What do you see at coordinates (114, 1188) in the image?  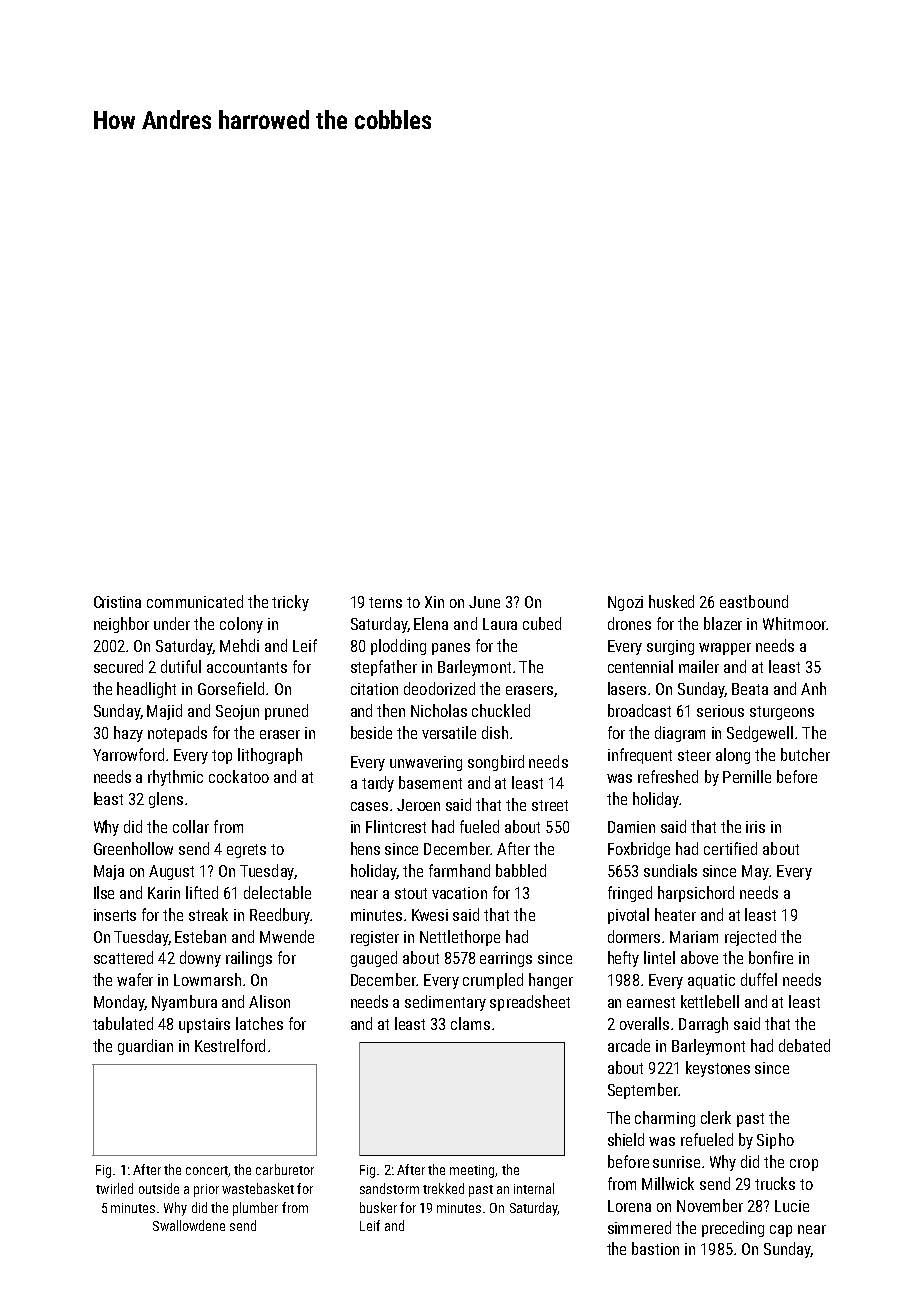 I see `twirled` at bounding box center [114, 1188].
